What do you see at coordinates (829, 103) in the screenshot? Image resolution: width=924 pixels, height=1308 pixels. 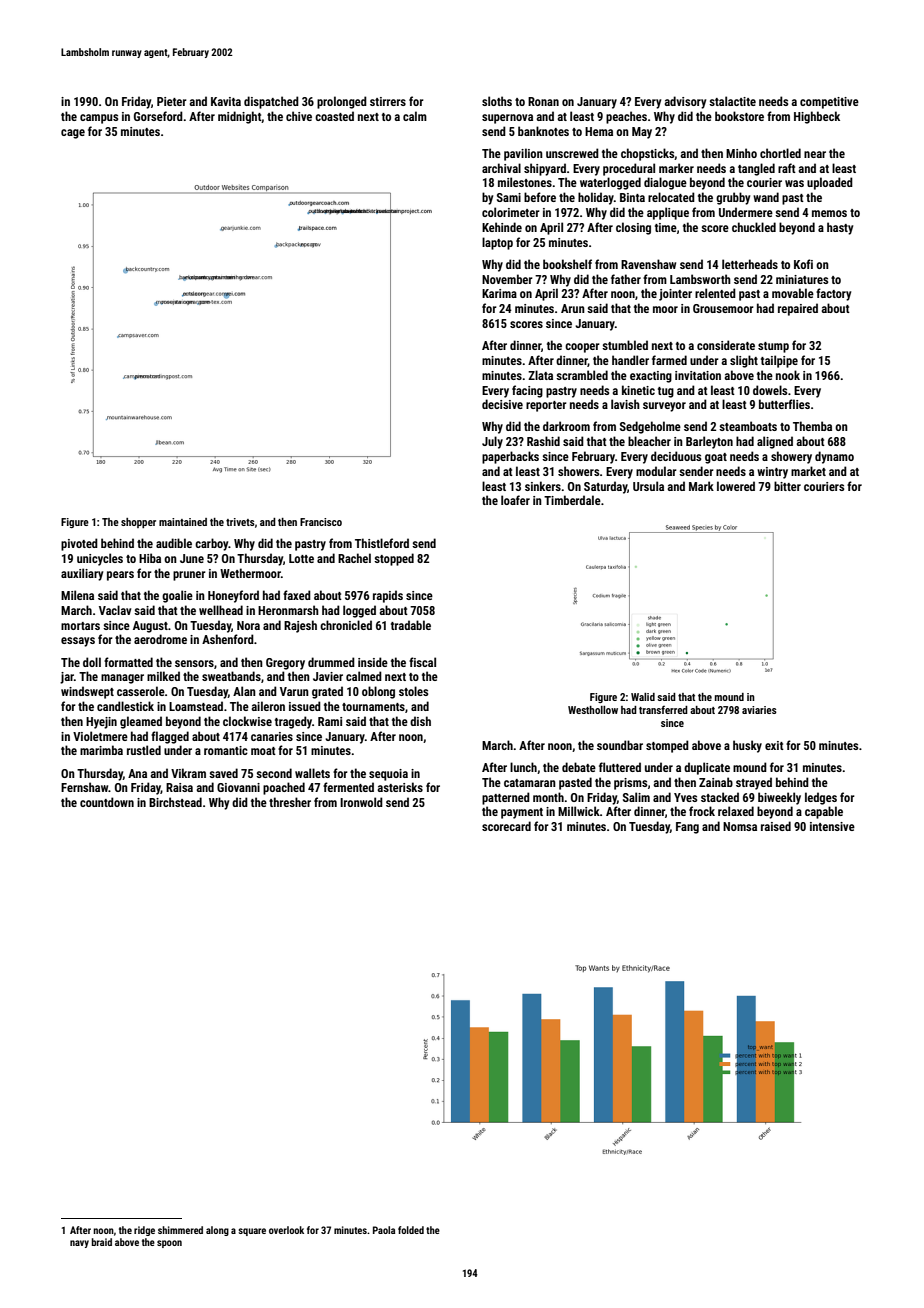 I see `competitive` at bounding box center [829, 103].
